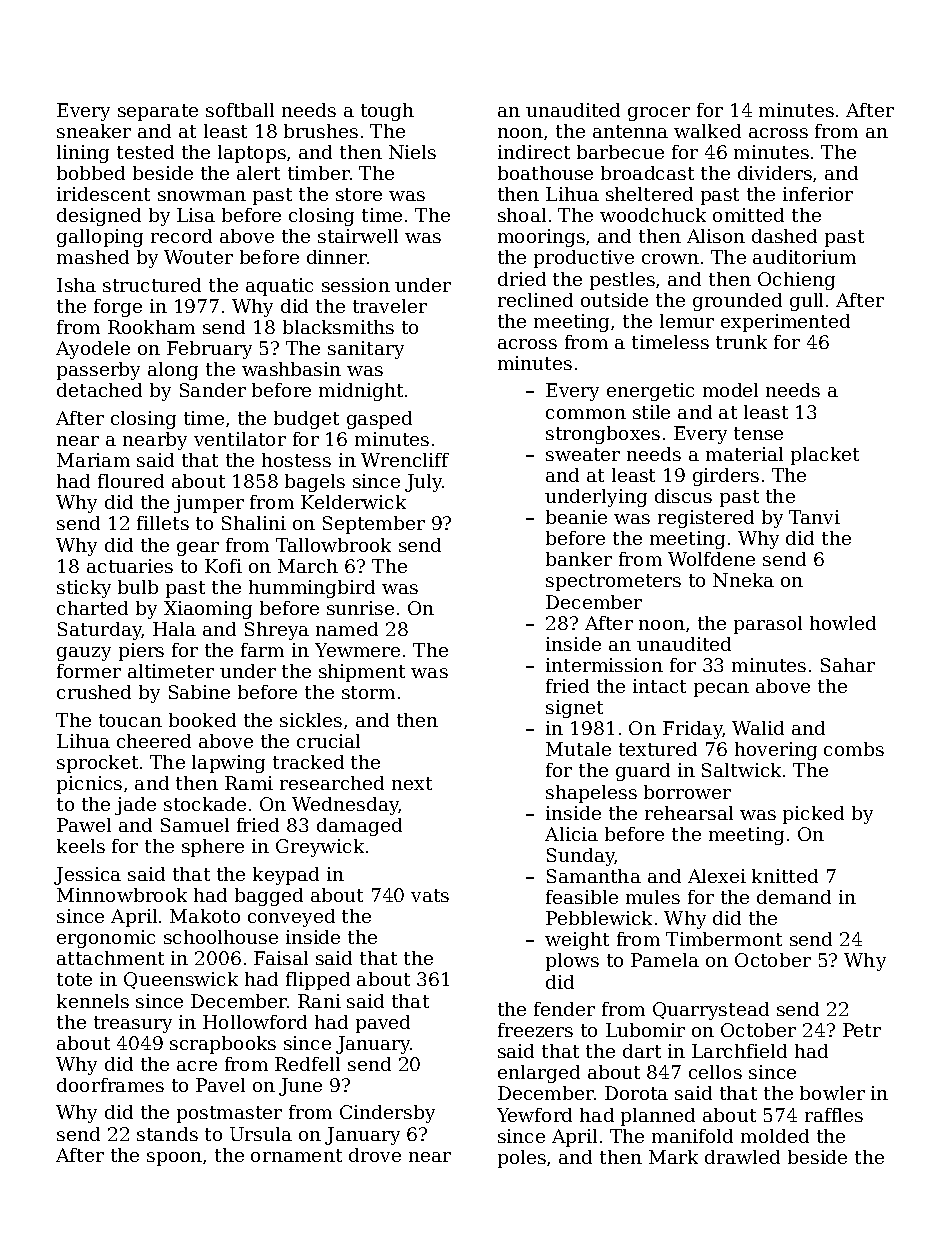 The height and width of the document is (1233, 952). I want to click on signet, so click(574, 709).
